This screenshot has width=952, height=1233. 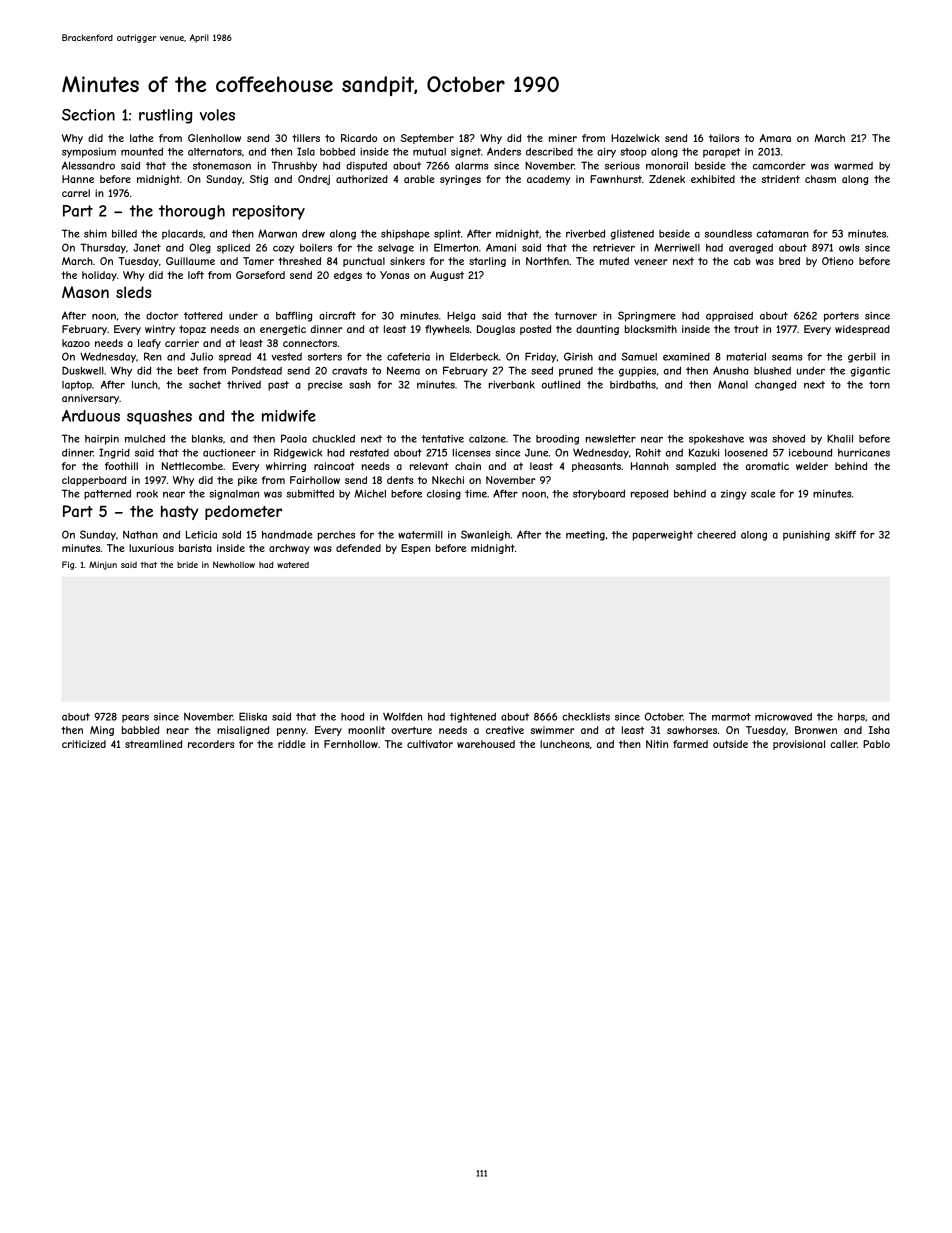 I want to click on voles, so click(x=217, y=115).
